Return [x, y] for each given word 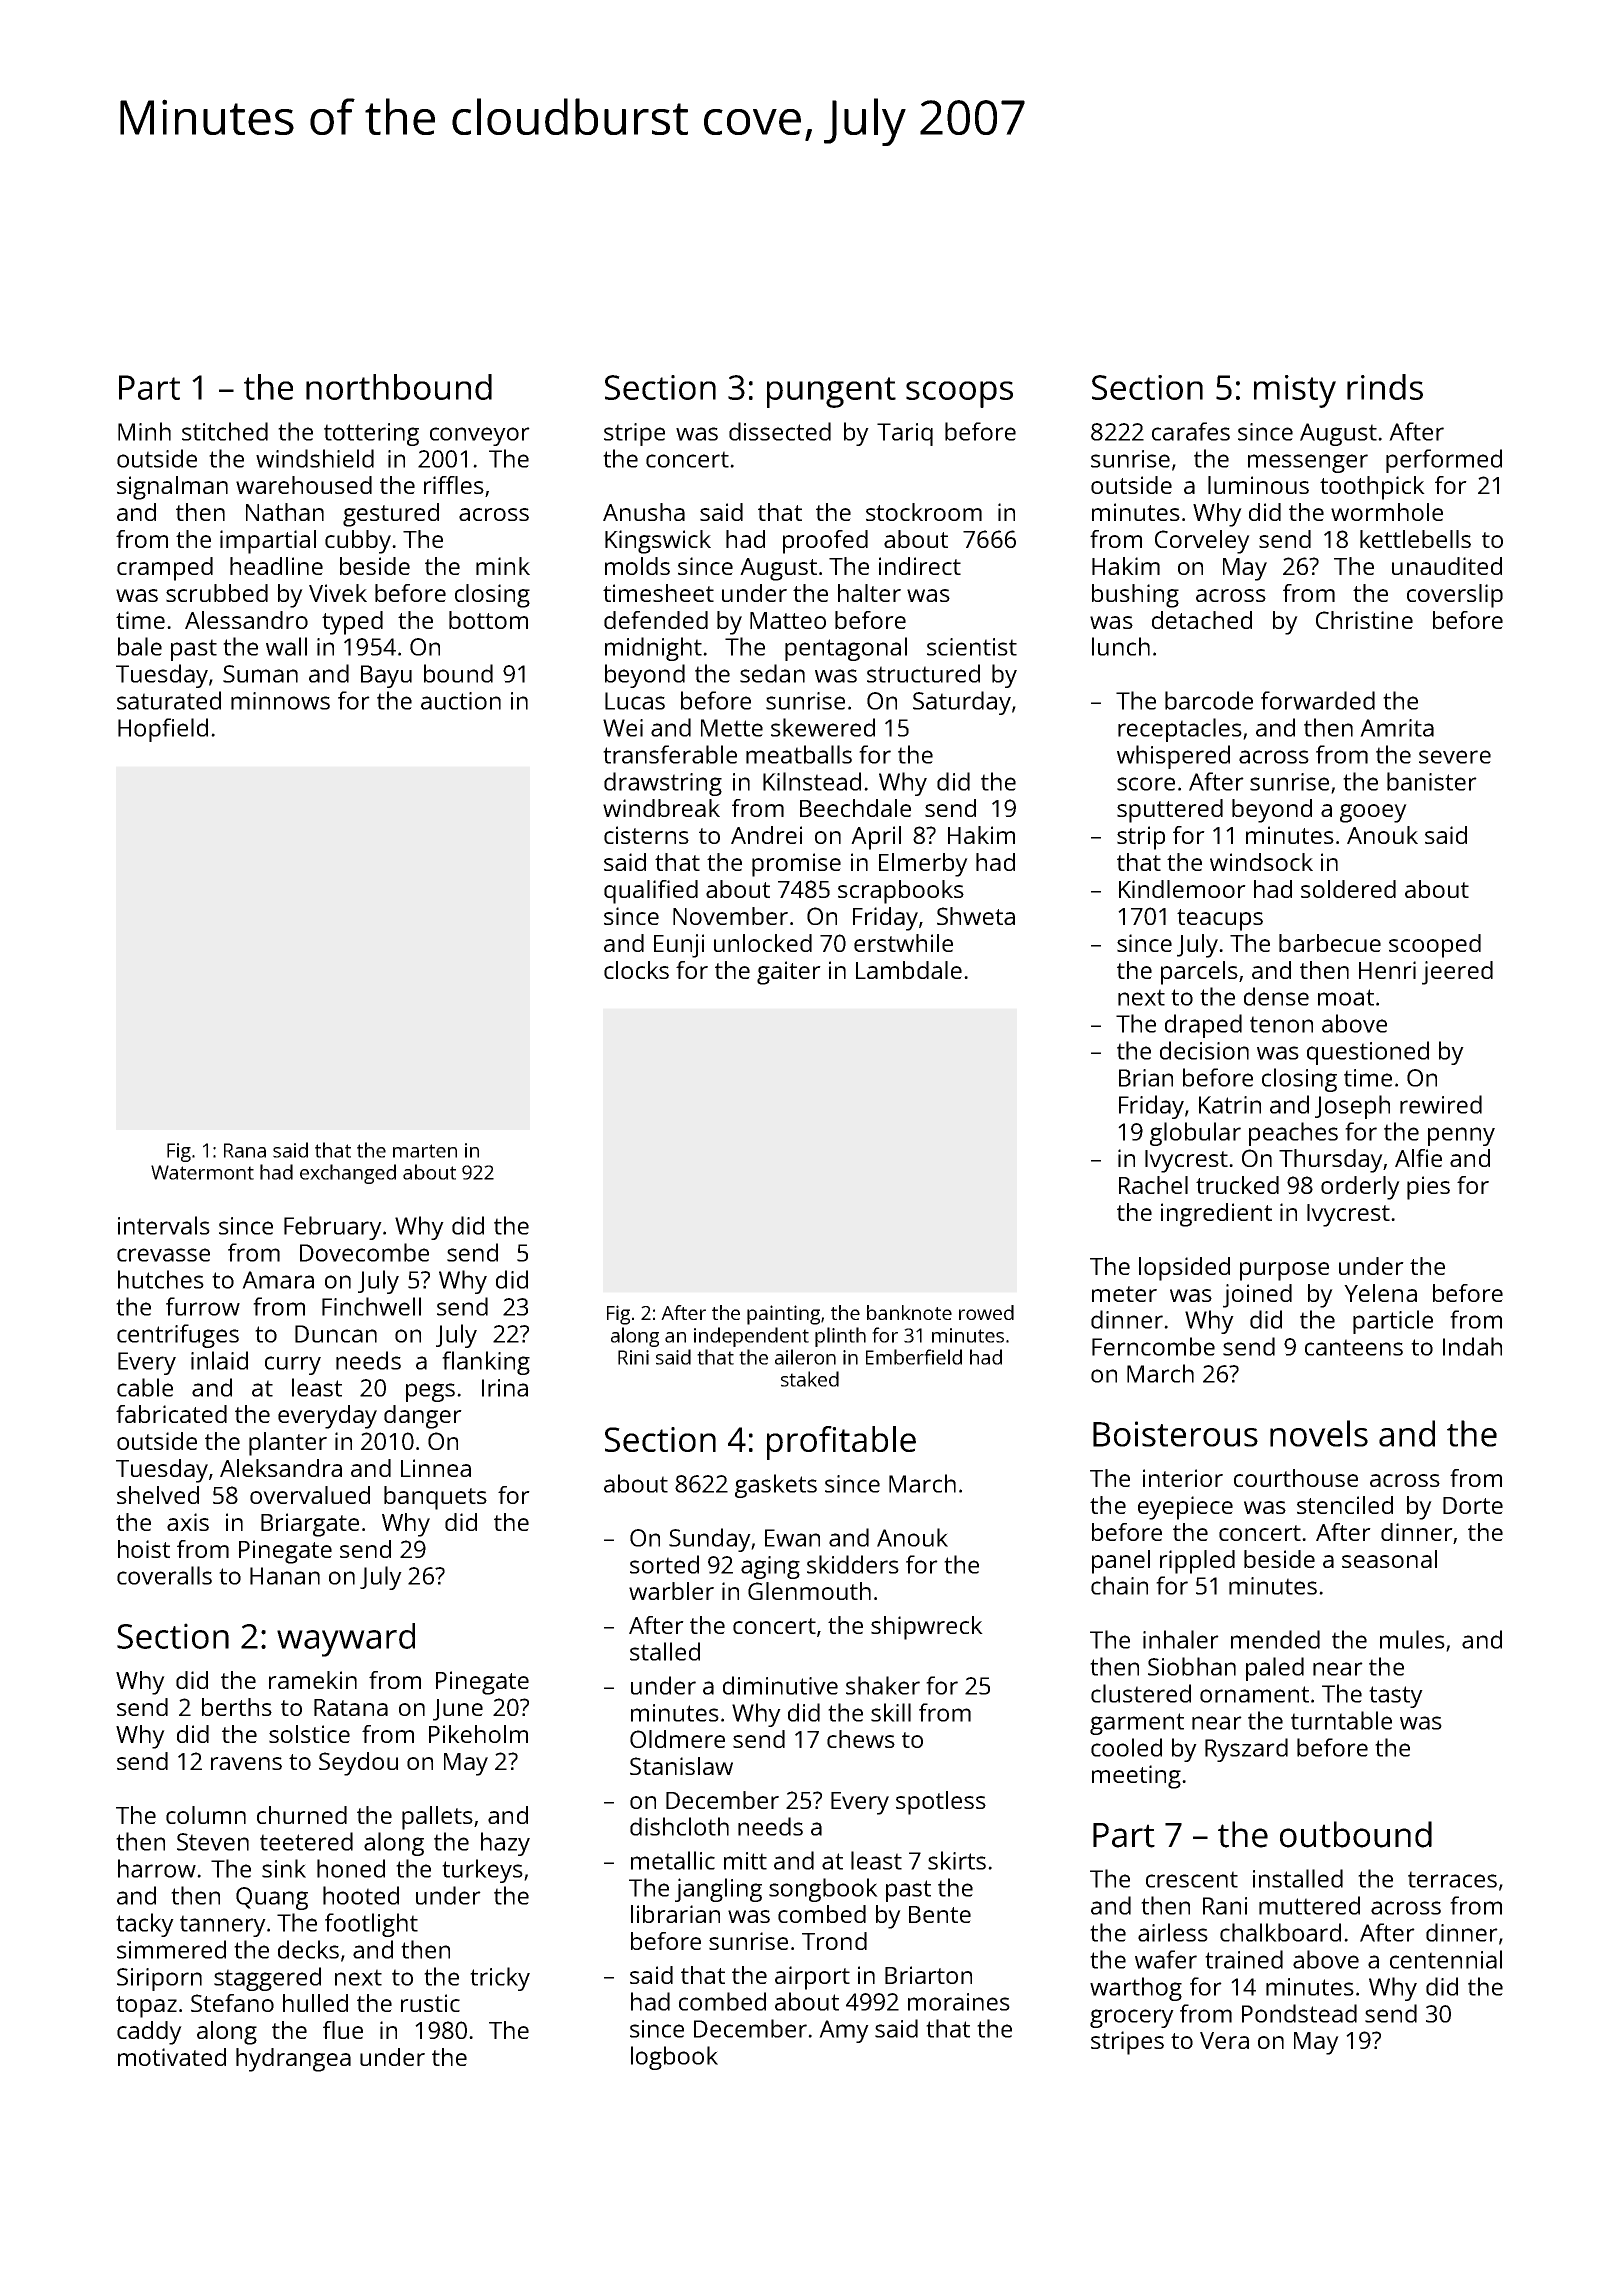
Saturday [962, 703]
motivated [172, 2057]
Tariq [905, 434]
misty [1295, 391]
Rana [245, 1150]
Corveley [1202, 542]
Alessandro [246, 620]
